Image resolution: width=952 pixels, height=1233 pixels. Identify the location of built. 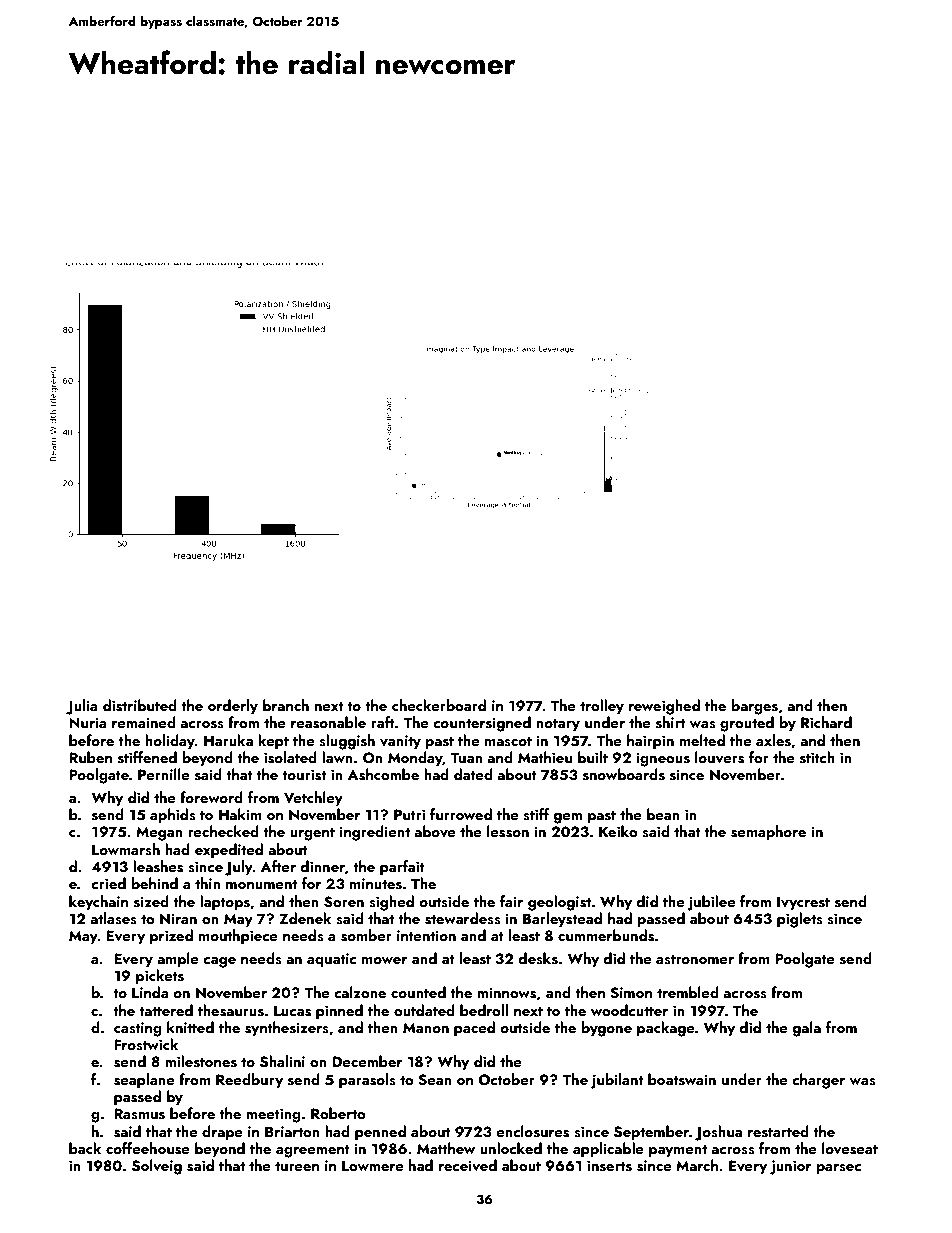
(593, 757).
